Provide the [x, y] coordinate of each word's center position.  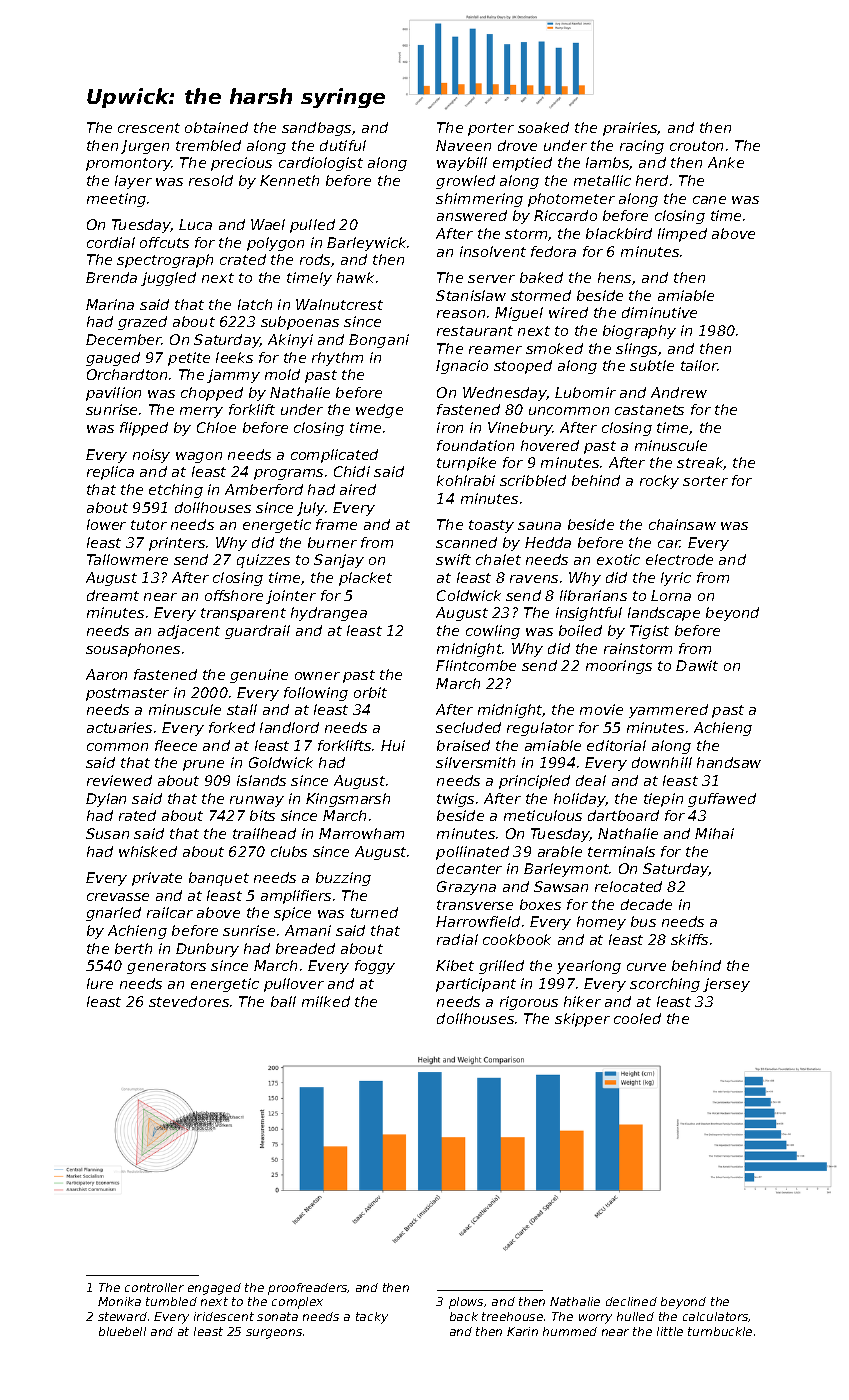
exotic [618, 559]
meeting [116, 200]
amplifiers [296, 897]
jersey [726, 985]
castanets [649, 410]
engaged [214, 1289]
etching [176, 491]
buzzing [343, 879]
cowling [493, 632]
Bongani [379, 341]
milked [326, 1001]
